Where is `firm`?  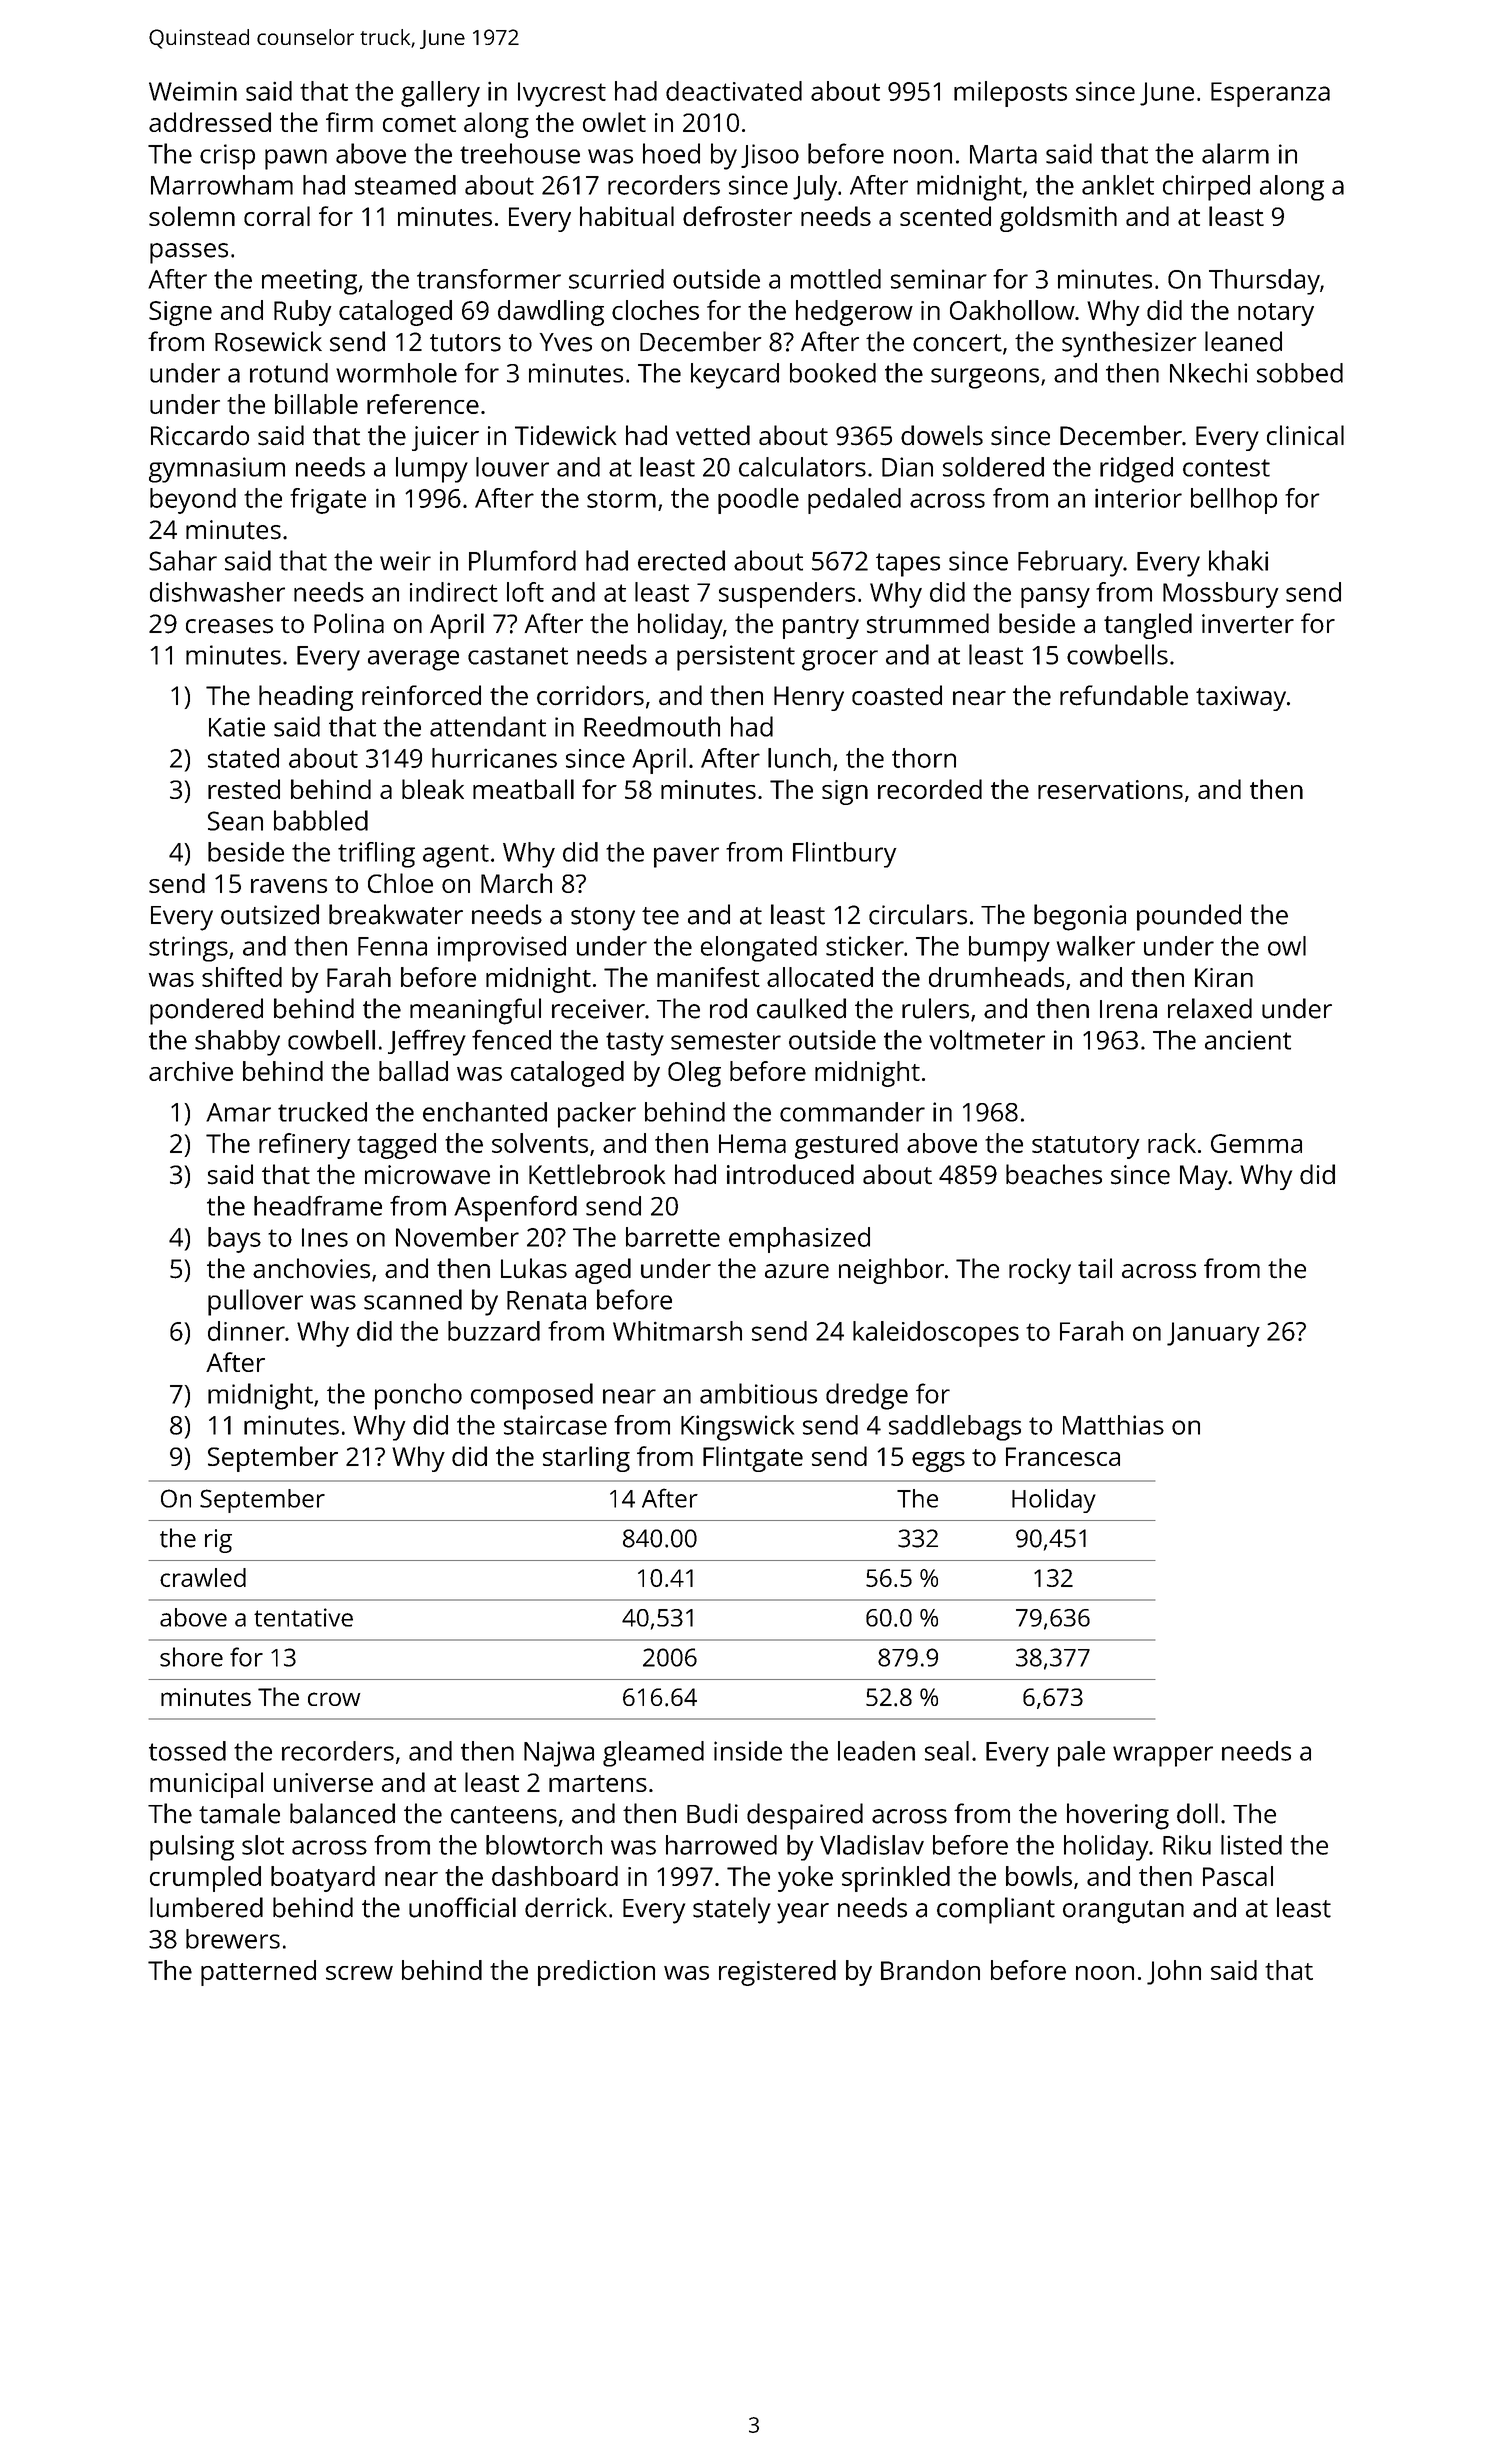 firm is located at coordinates (349, 122).
